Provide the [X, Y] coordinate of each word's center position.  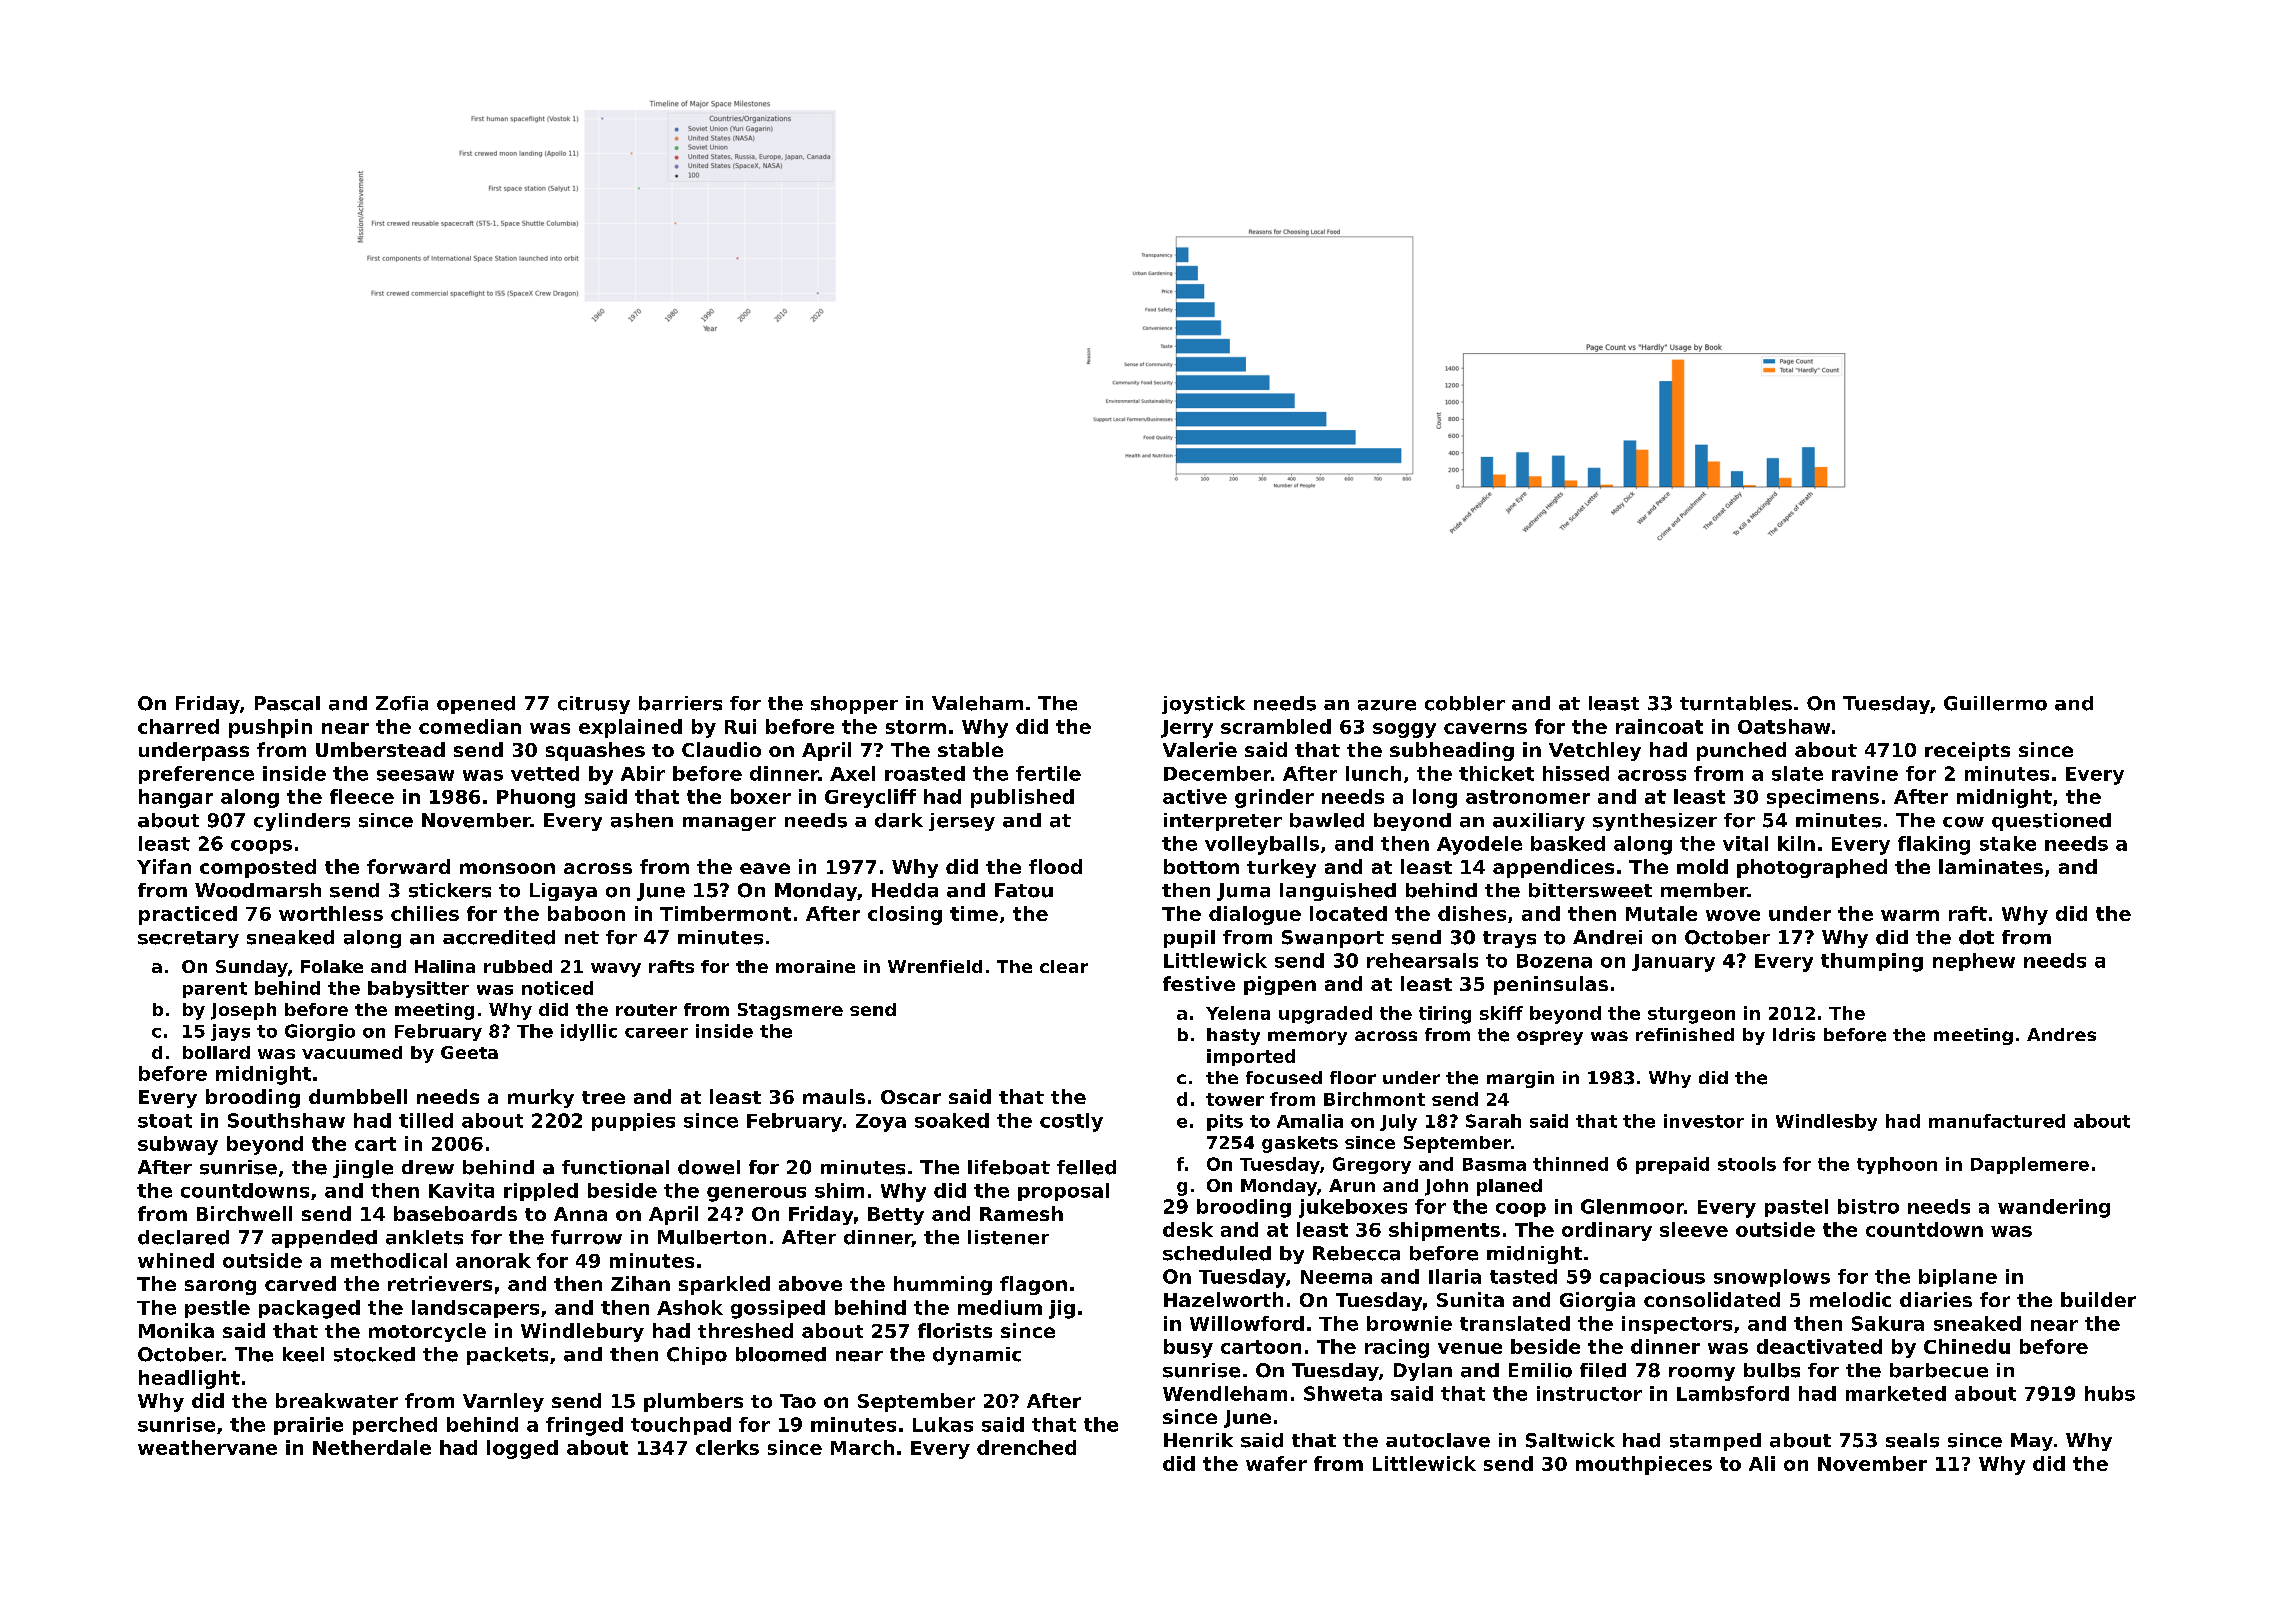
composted [258, 868]
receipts [1967, 751]
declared [183, 1237]
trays [1509, 939]
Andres [2061, 1034]
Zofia [402, 703]
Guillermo [1995, 703]
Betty [896, 1216]
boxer [761, 796]
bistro [1868, 1206]
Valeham [977, 703]
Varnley [503, 1402]
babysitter [418, 989]
